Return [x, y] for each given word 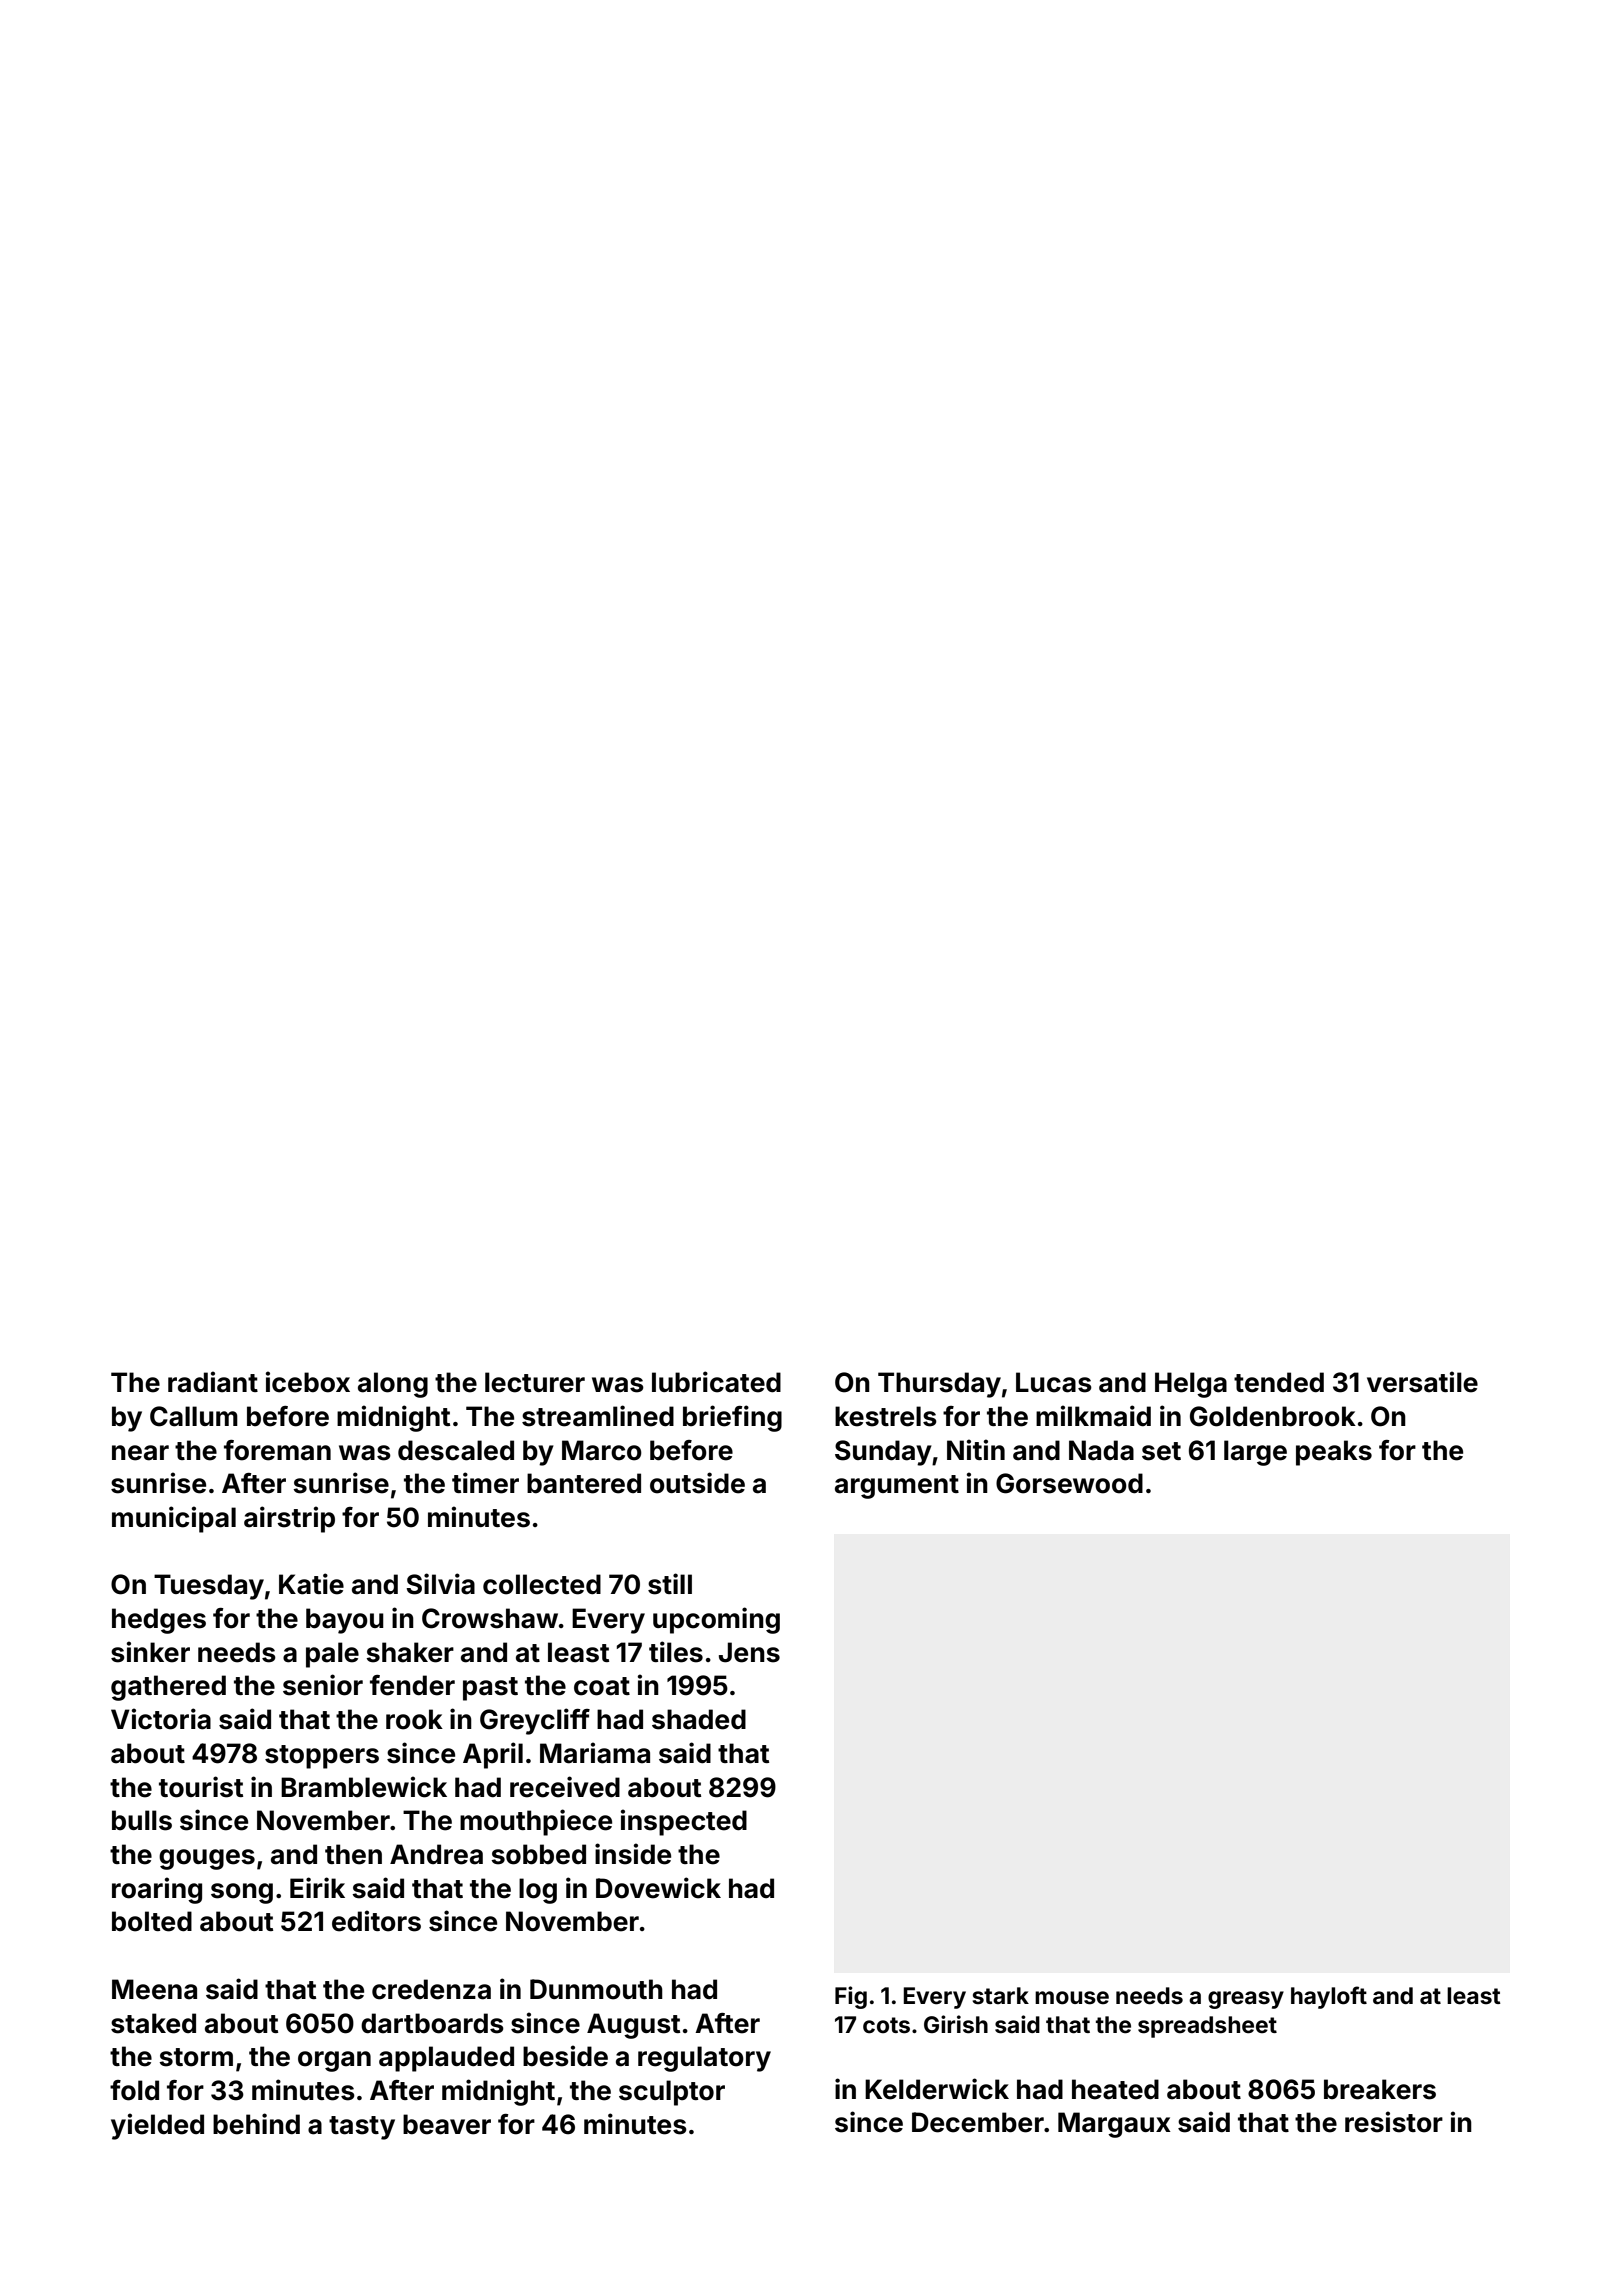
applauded [446, 2059]
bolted [152, 1921]
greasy [1246, 2000]
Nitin [976, 1449]
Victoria [161, 1719]
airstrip [289, 1519]
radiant [213, 1382]
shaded [699, 1719]
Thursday [939, 1385]
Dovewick [658, 1888]
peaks [1334, 1453]
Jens [749, 1652]
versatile [1422, 1382]
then [353, 1854]
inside [633, 1854]
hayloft [1329, 1997]
